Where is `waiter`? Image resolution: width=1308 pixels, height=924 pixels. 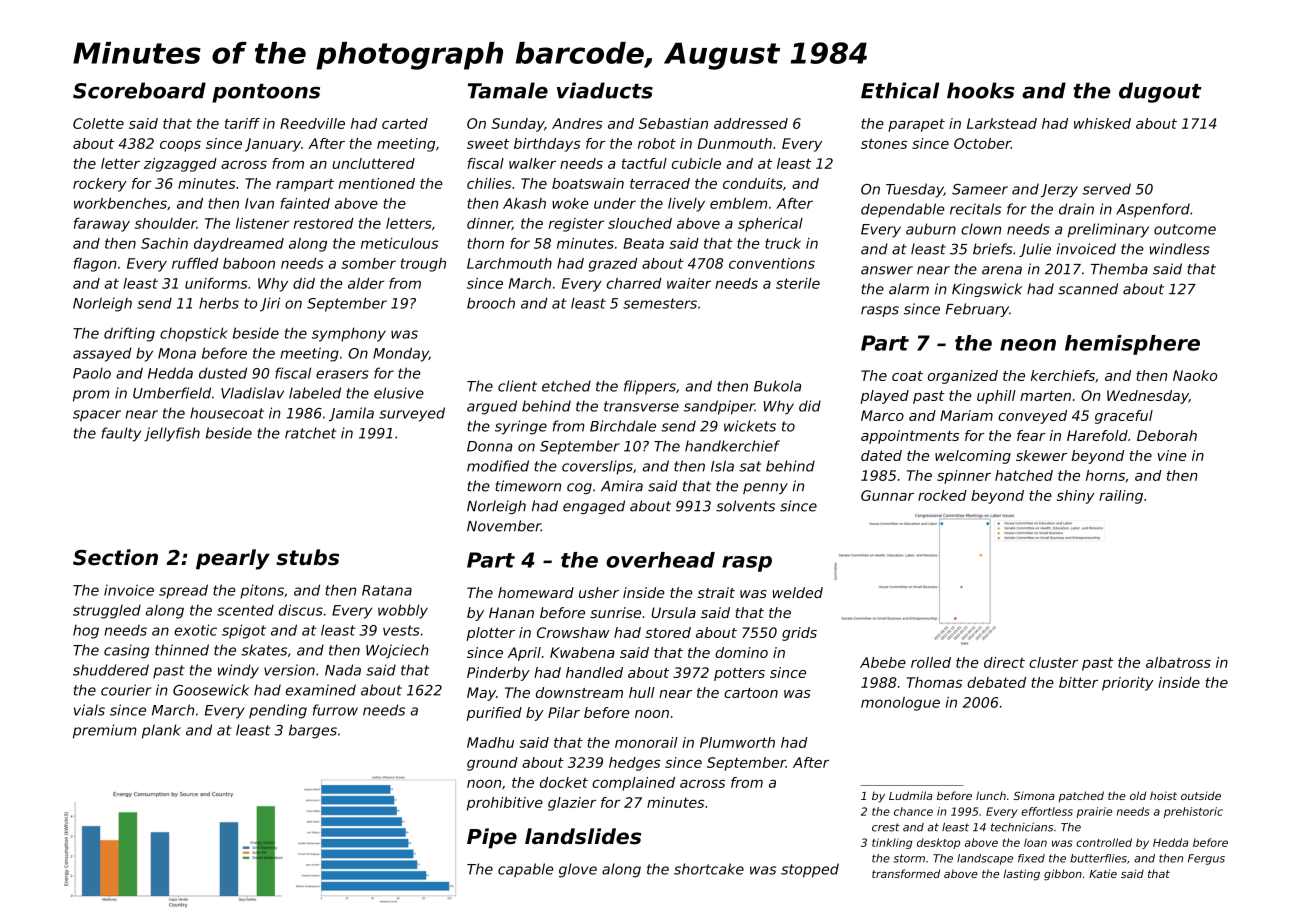 waiter is located at coordinates (689, 283).
